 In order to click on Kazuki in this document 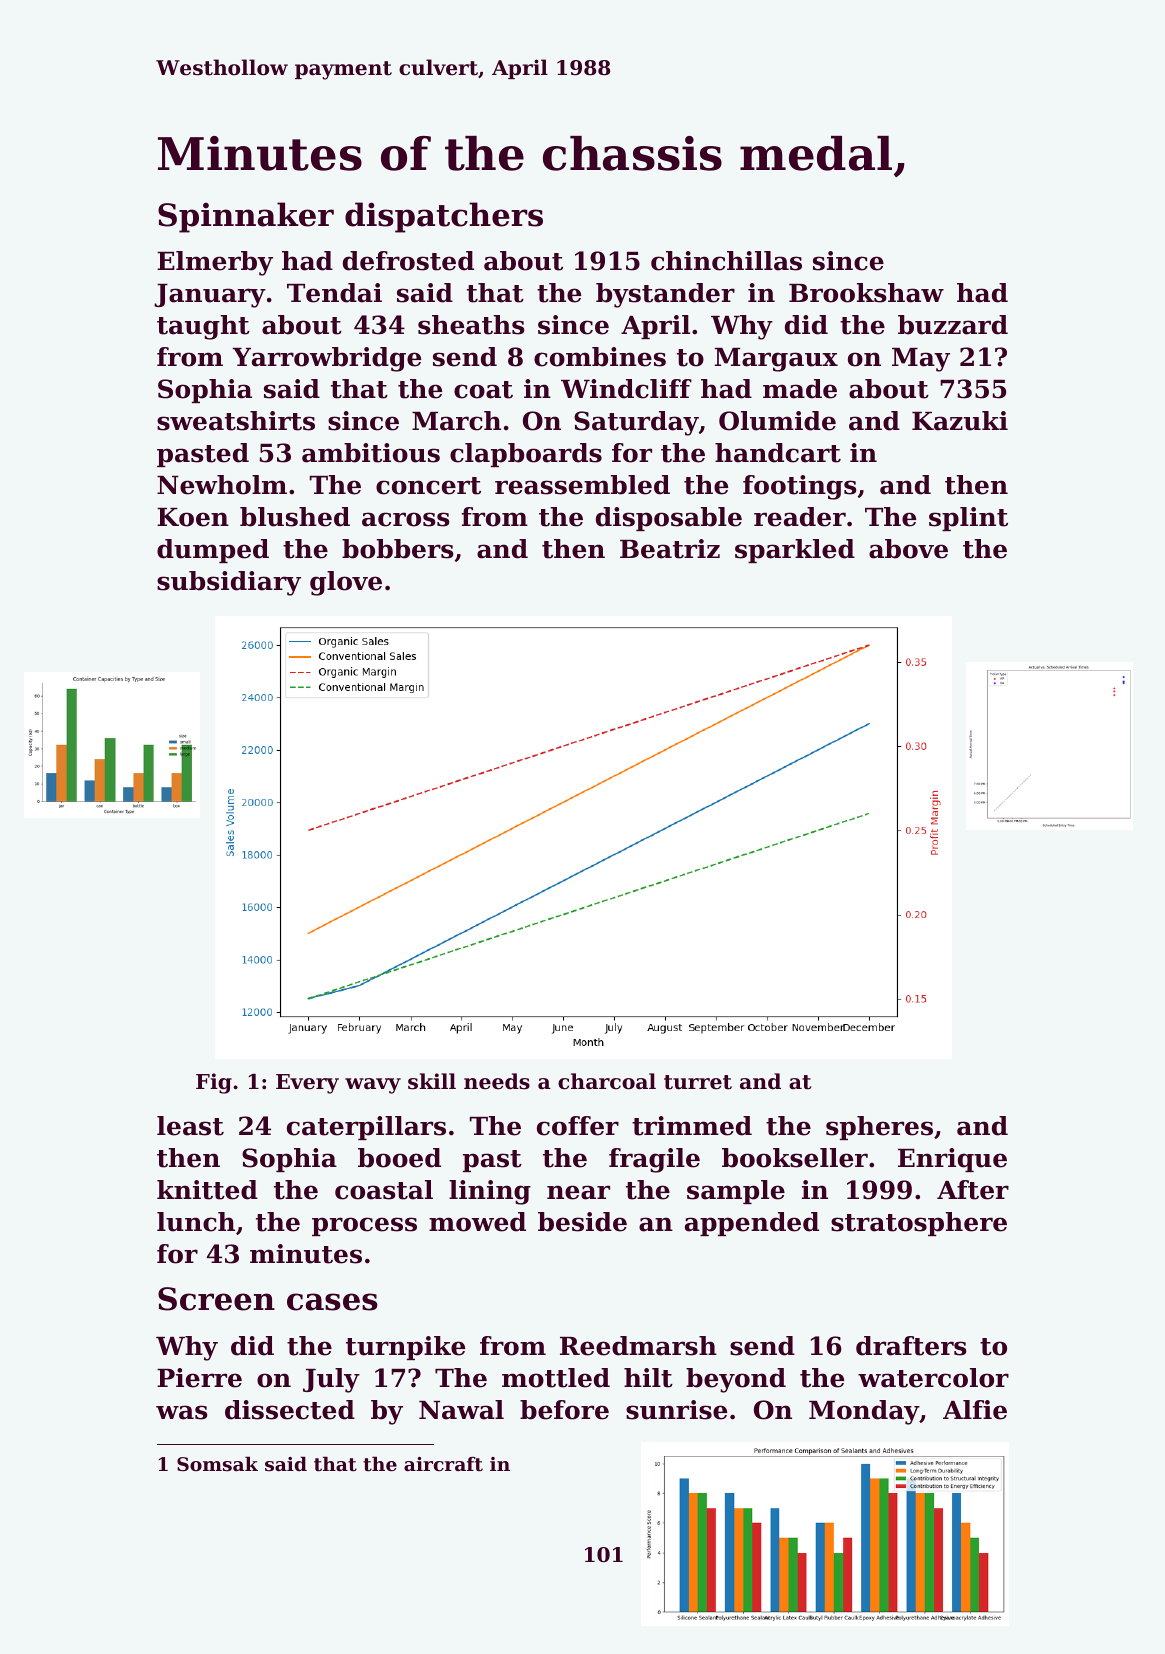, I will do `click(960, 421)`.
